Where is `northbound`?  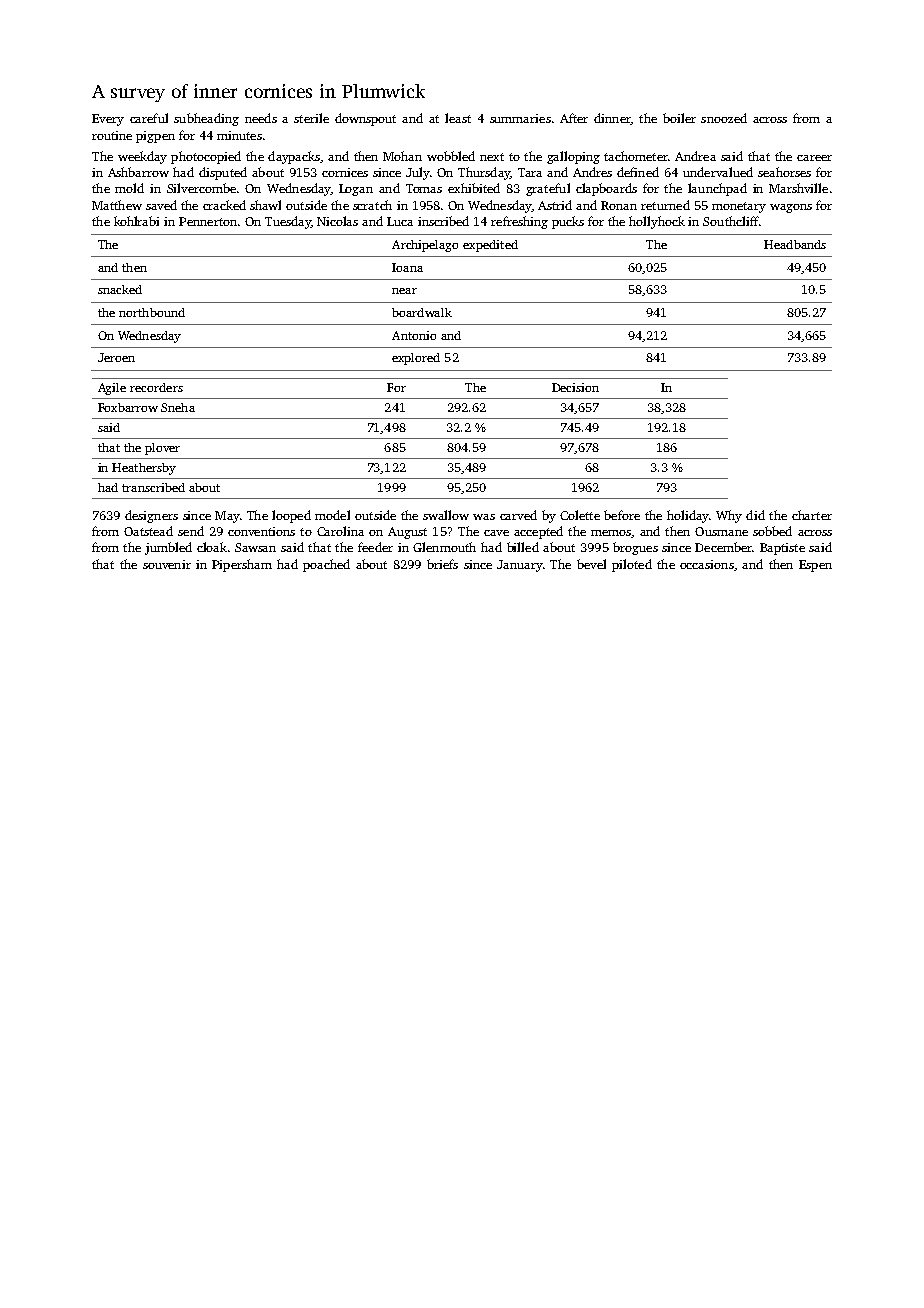 northbound is located at coordinates (152, 312).
